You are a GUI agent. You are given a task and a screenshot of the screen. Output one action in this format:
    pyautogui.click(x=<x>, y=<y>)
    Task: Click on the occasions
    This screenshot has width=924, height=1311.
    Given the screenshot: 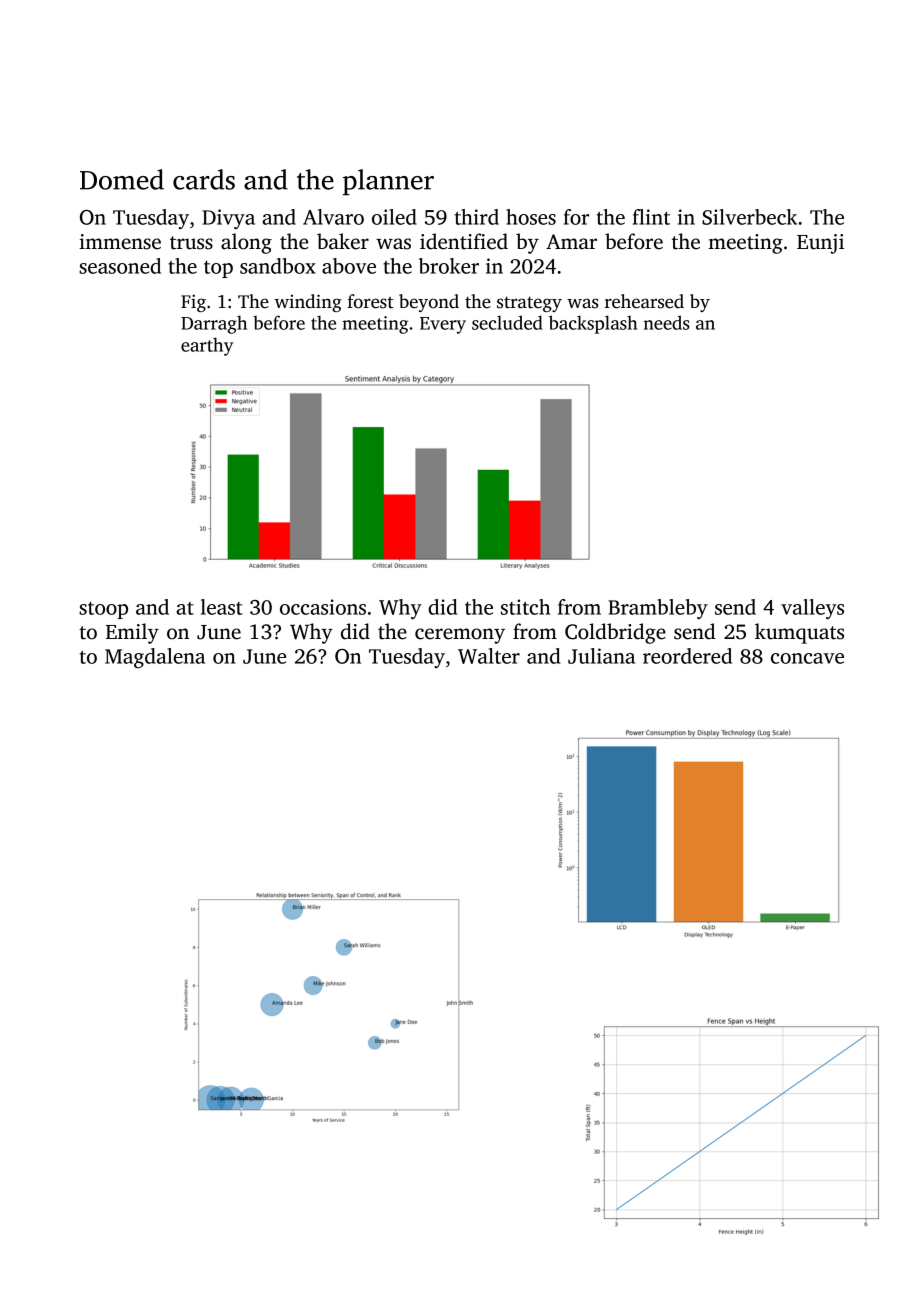 What is the action you would take?
    pyautogui.click(x=323, y=607)
